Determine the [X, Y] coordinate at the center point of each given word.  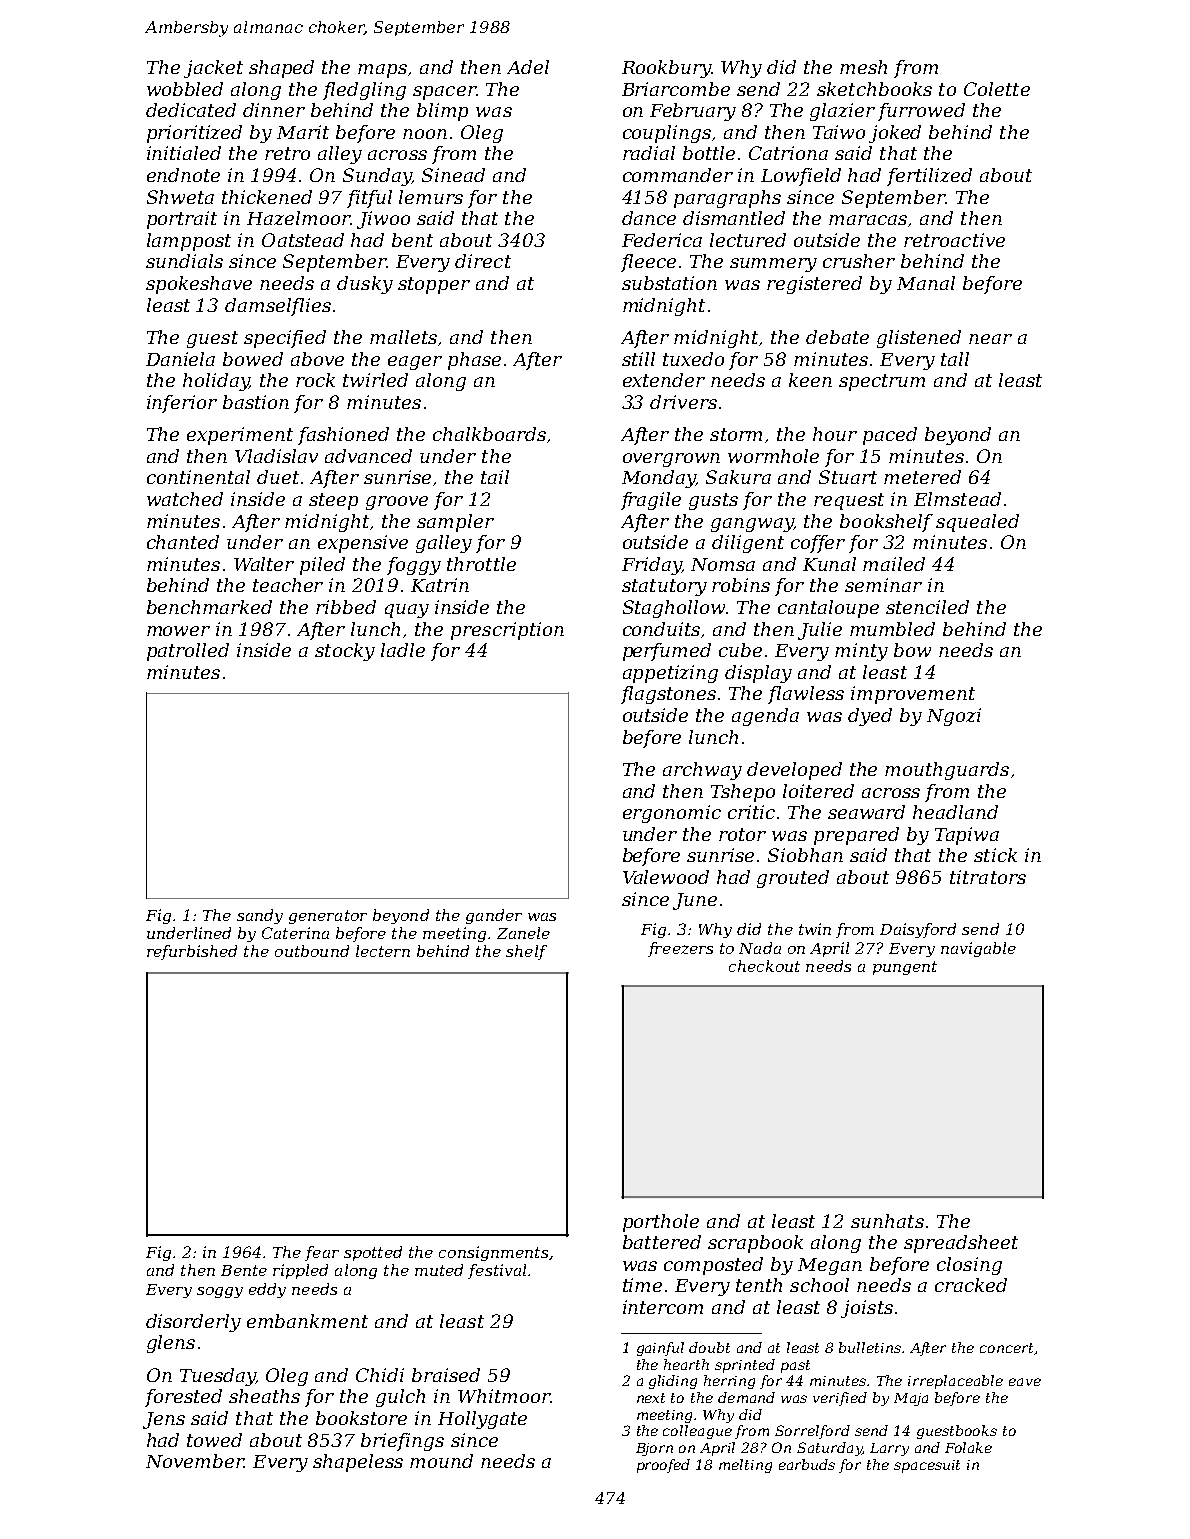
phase [474, 361]
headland [955, 812]
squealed [977, 523]
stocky [345, 652]
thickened [267, 197]
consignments [493, 1253]
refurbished [192, 952]
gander [494, 916]
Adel [528, 67]
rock [315, 380]
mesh [863, 67]
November [195, 1461]
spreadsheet [961, 1244]
